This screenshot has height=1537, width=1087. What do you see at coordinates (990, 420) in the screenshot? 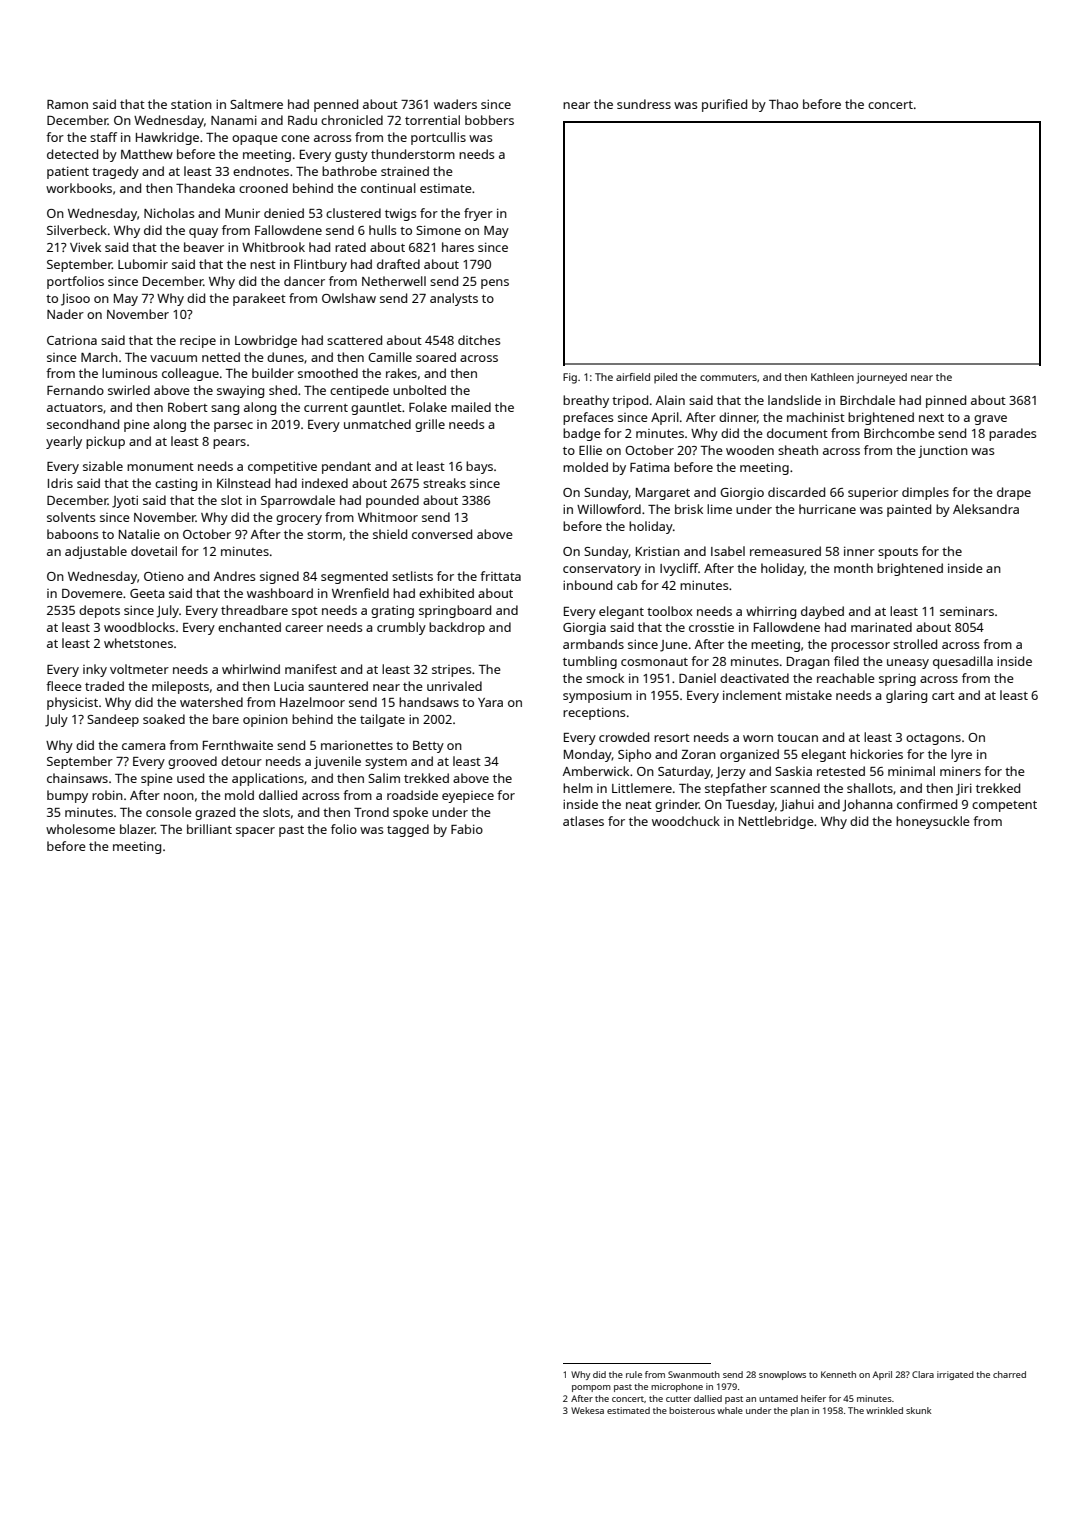
I see `grave` at bounding box center [990, 420].
